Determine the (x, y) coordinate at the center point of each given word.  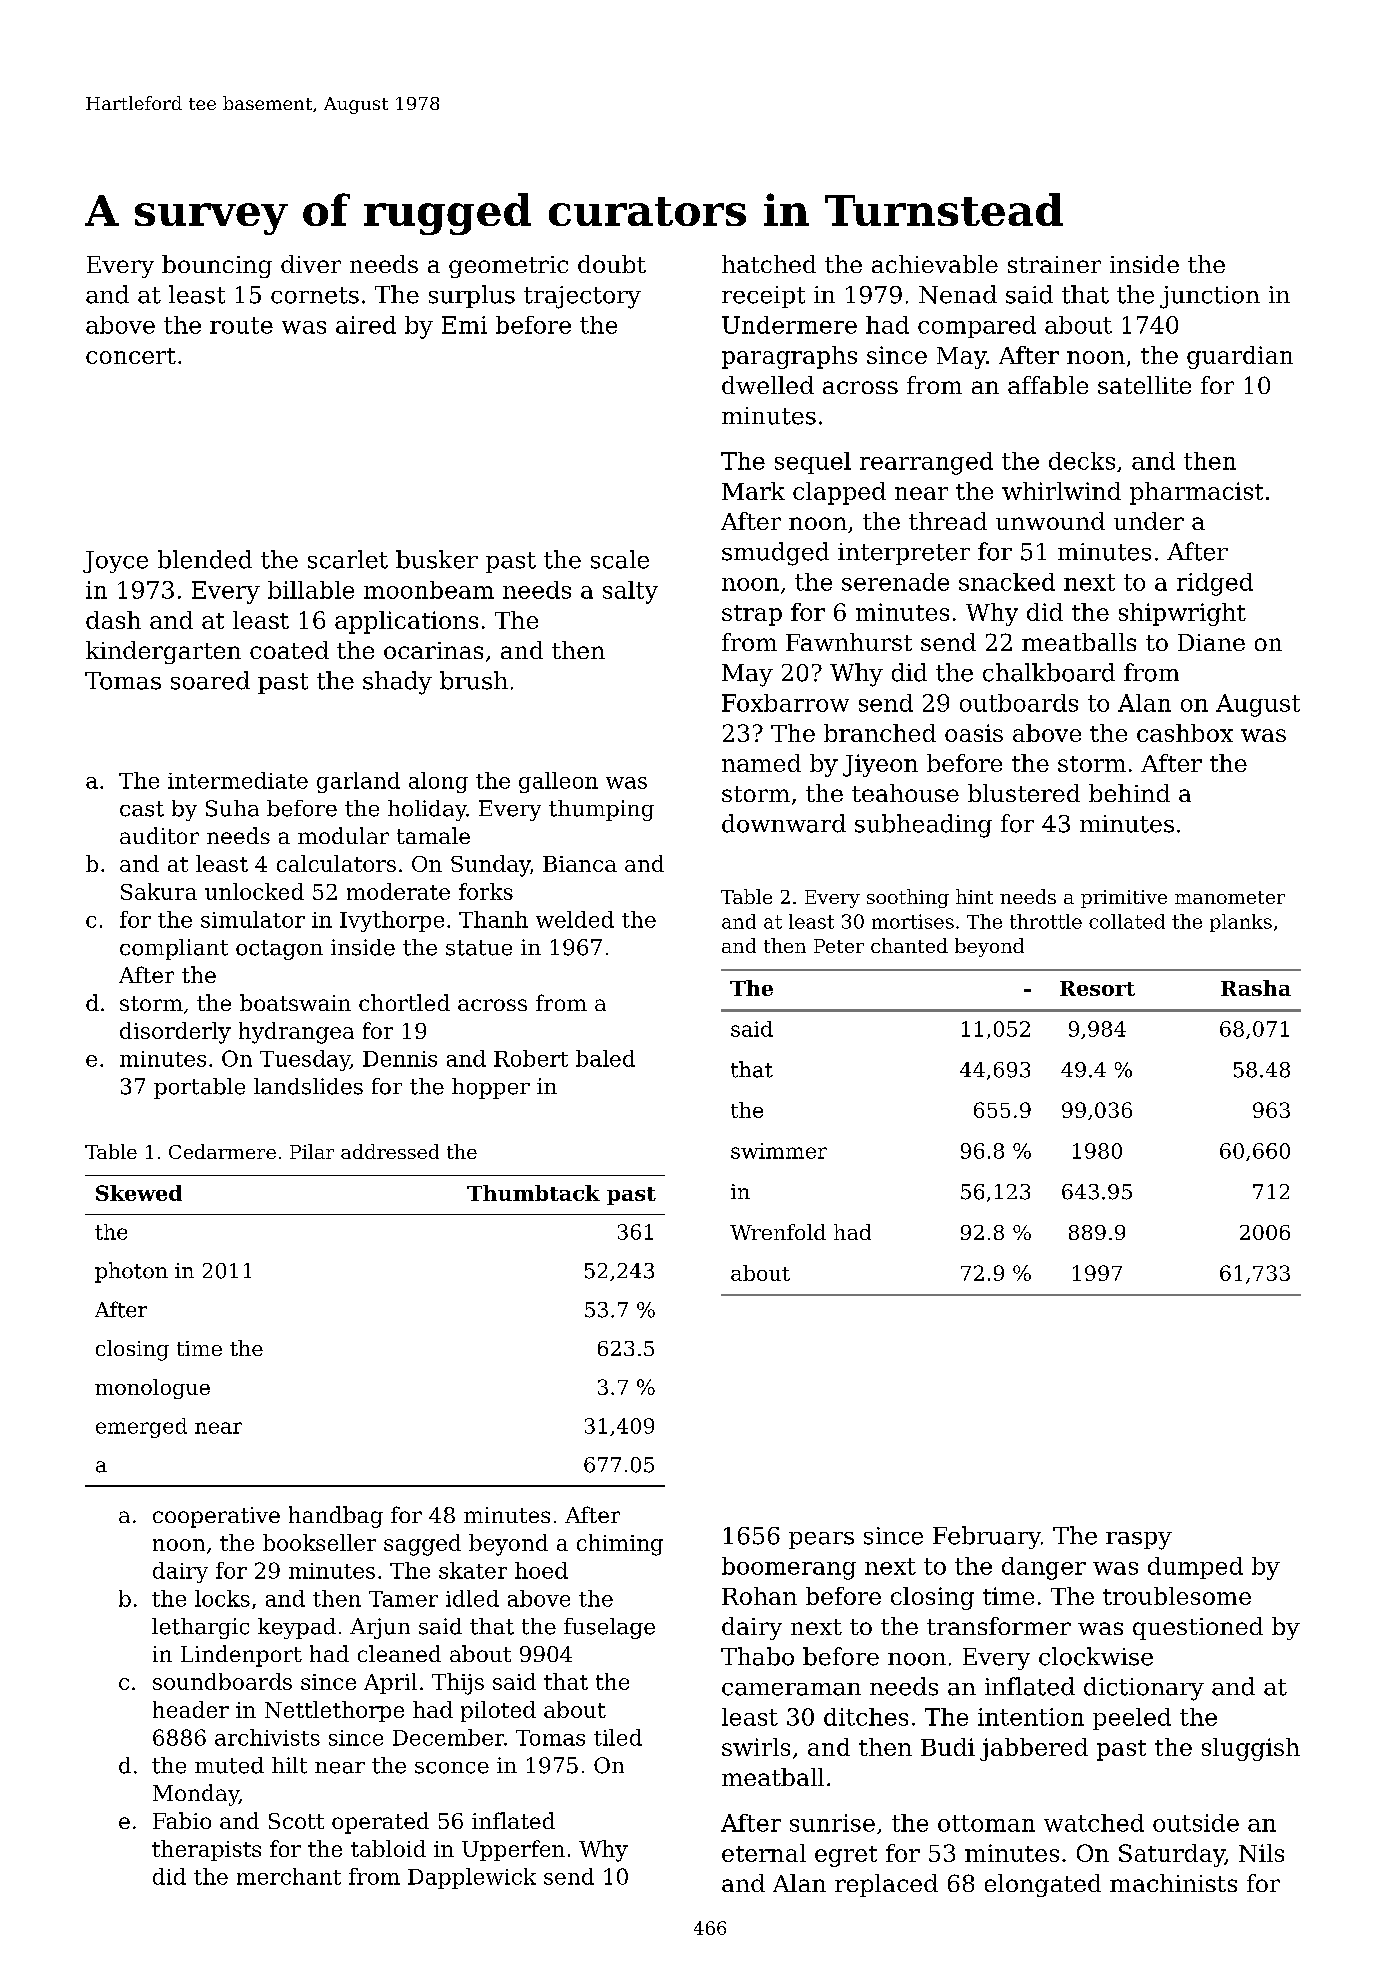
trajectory (582, 297)
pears (821, 1540)
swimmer (779, 1151)
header (191, 1709)
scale (620, 559)
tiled (618, 1737)
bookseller (319, 1542)
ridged (1215, 584)
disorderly (175, 1033)
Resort (1097, 988)
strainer (1054, 264)
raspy (1139, 1541)
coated (289, 650)
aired (366, 325)
